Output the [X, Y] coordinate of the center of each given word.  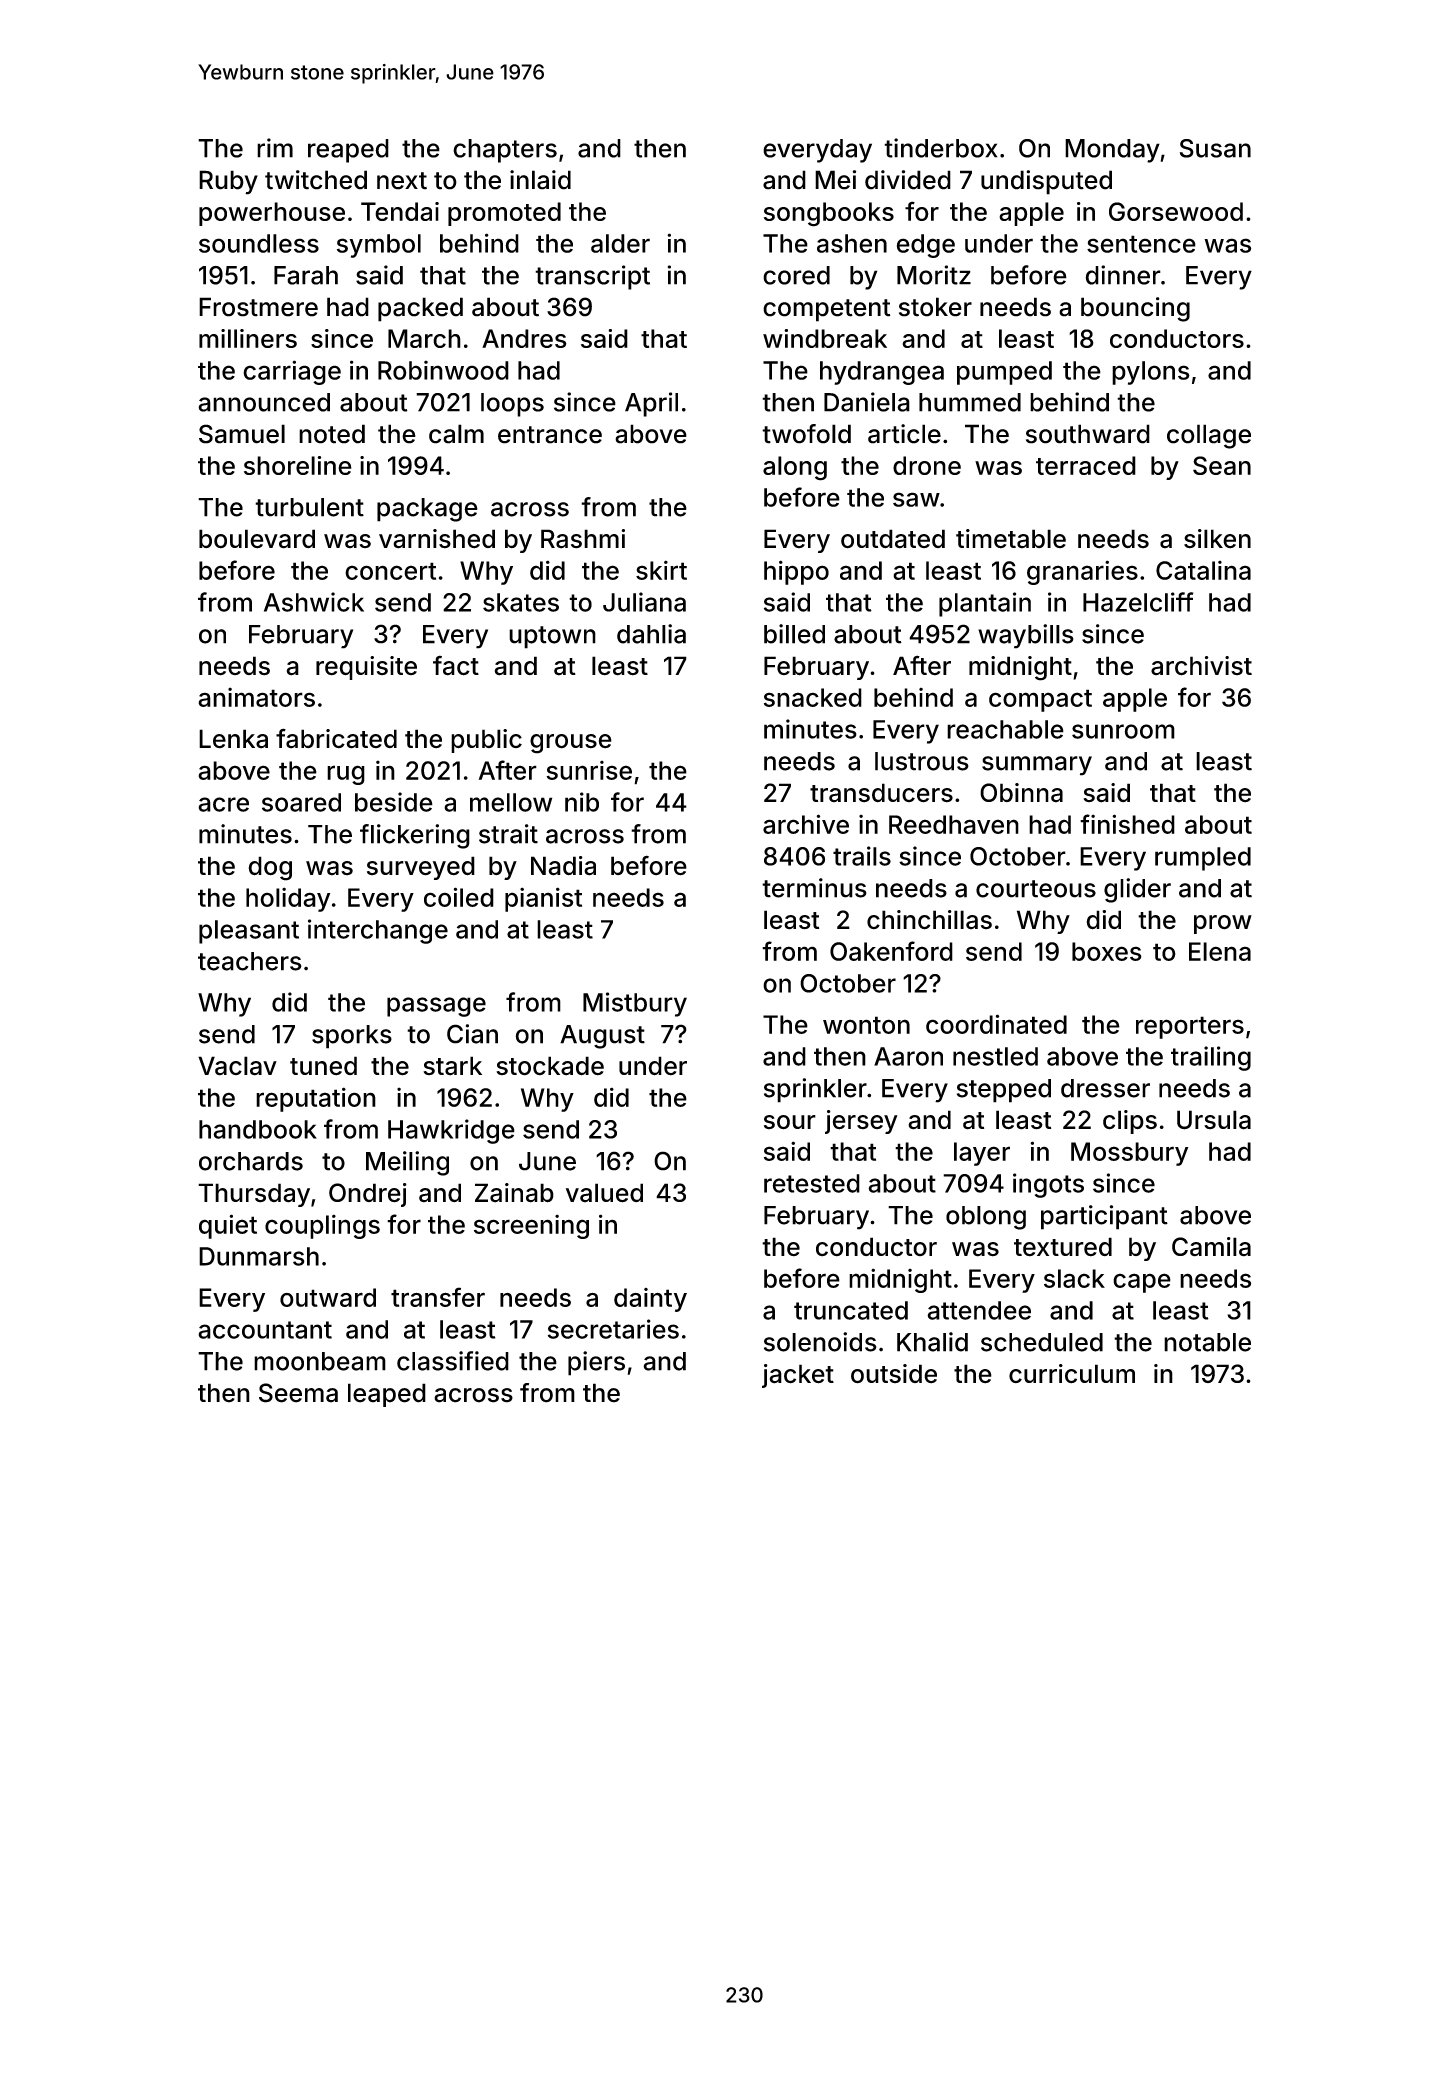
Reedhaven [954, 824]
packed [420, 309]
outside [894, 1374]
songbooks [829, 214]
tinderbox [940, 148]
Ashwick [314, 602]
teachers [250, 961]
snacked [813, 697]
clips [1130, 1122]
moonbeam [320, 1361]
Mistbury [635, 1004]
